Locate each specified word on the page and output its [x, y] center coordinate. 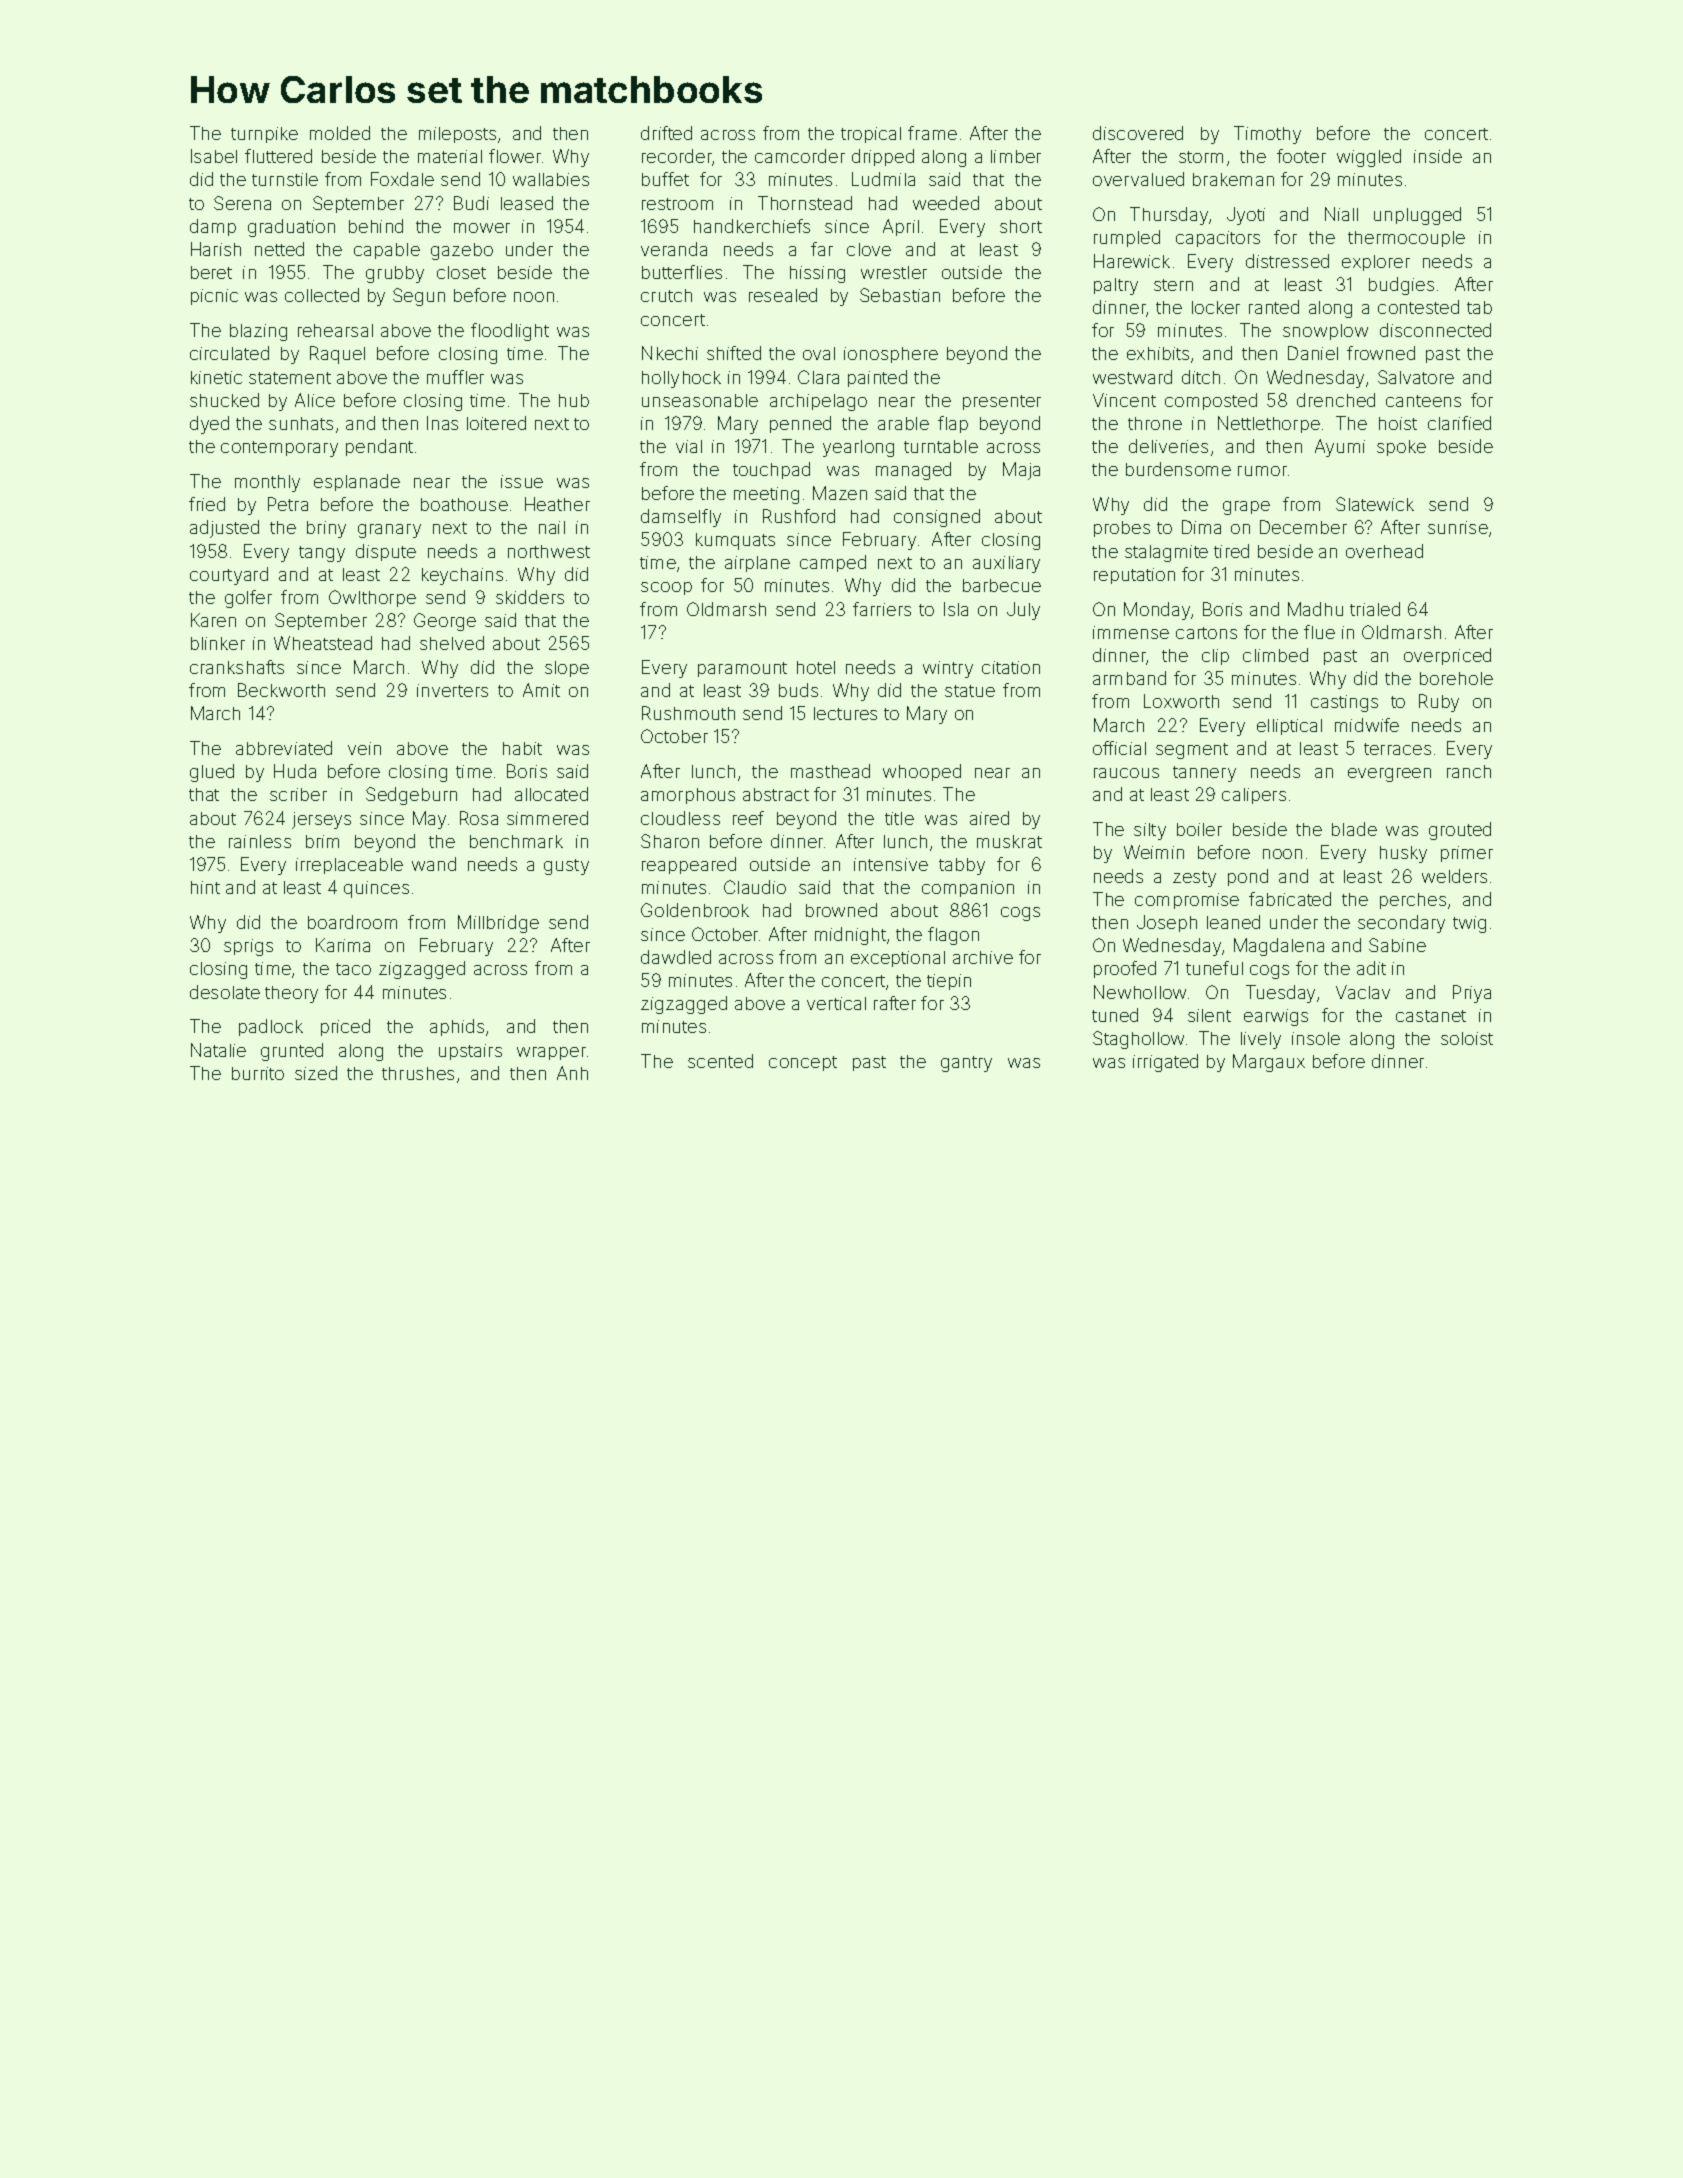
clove [869, 249]
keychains [462, 576]
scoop [666, 588]
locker [1216, 307]
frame [932, 133]
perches [1413, 901]
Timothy [1267, 135]
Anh [572, 1073]
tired [1231, 551]
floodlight [510, 332]
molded [340, 133]
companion [968, 889]
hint [205, 887]
